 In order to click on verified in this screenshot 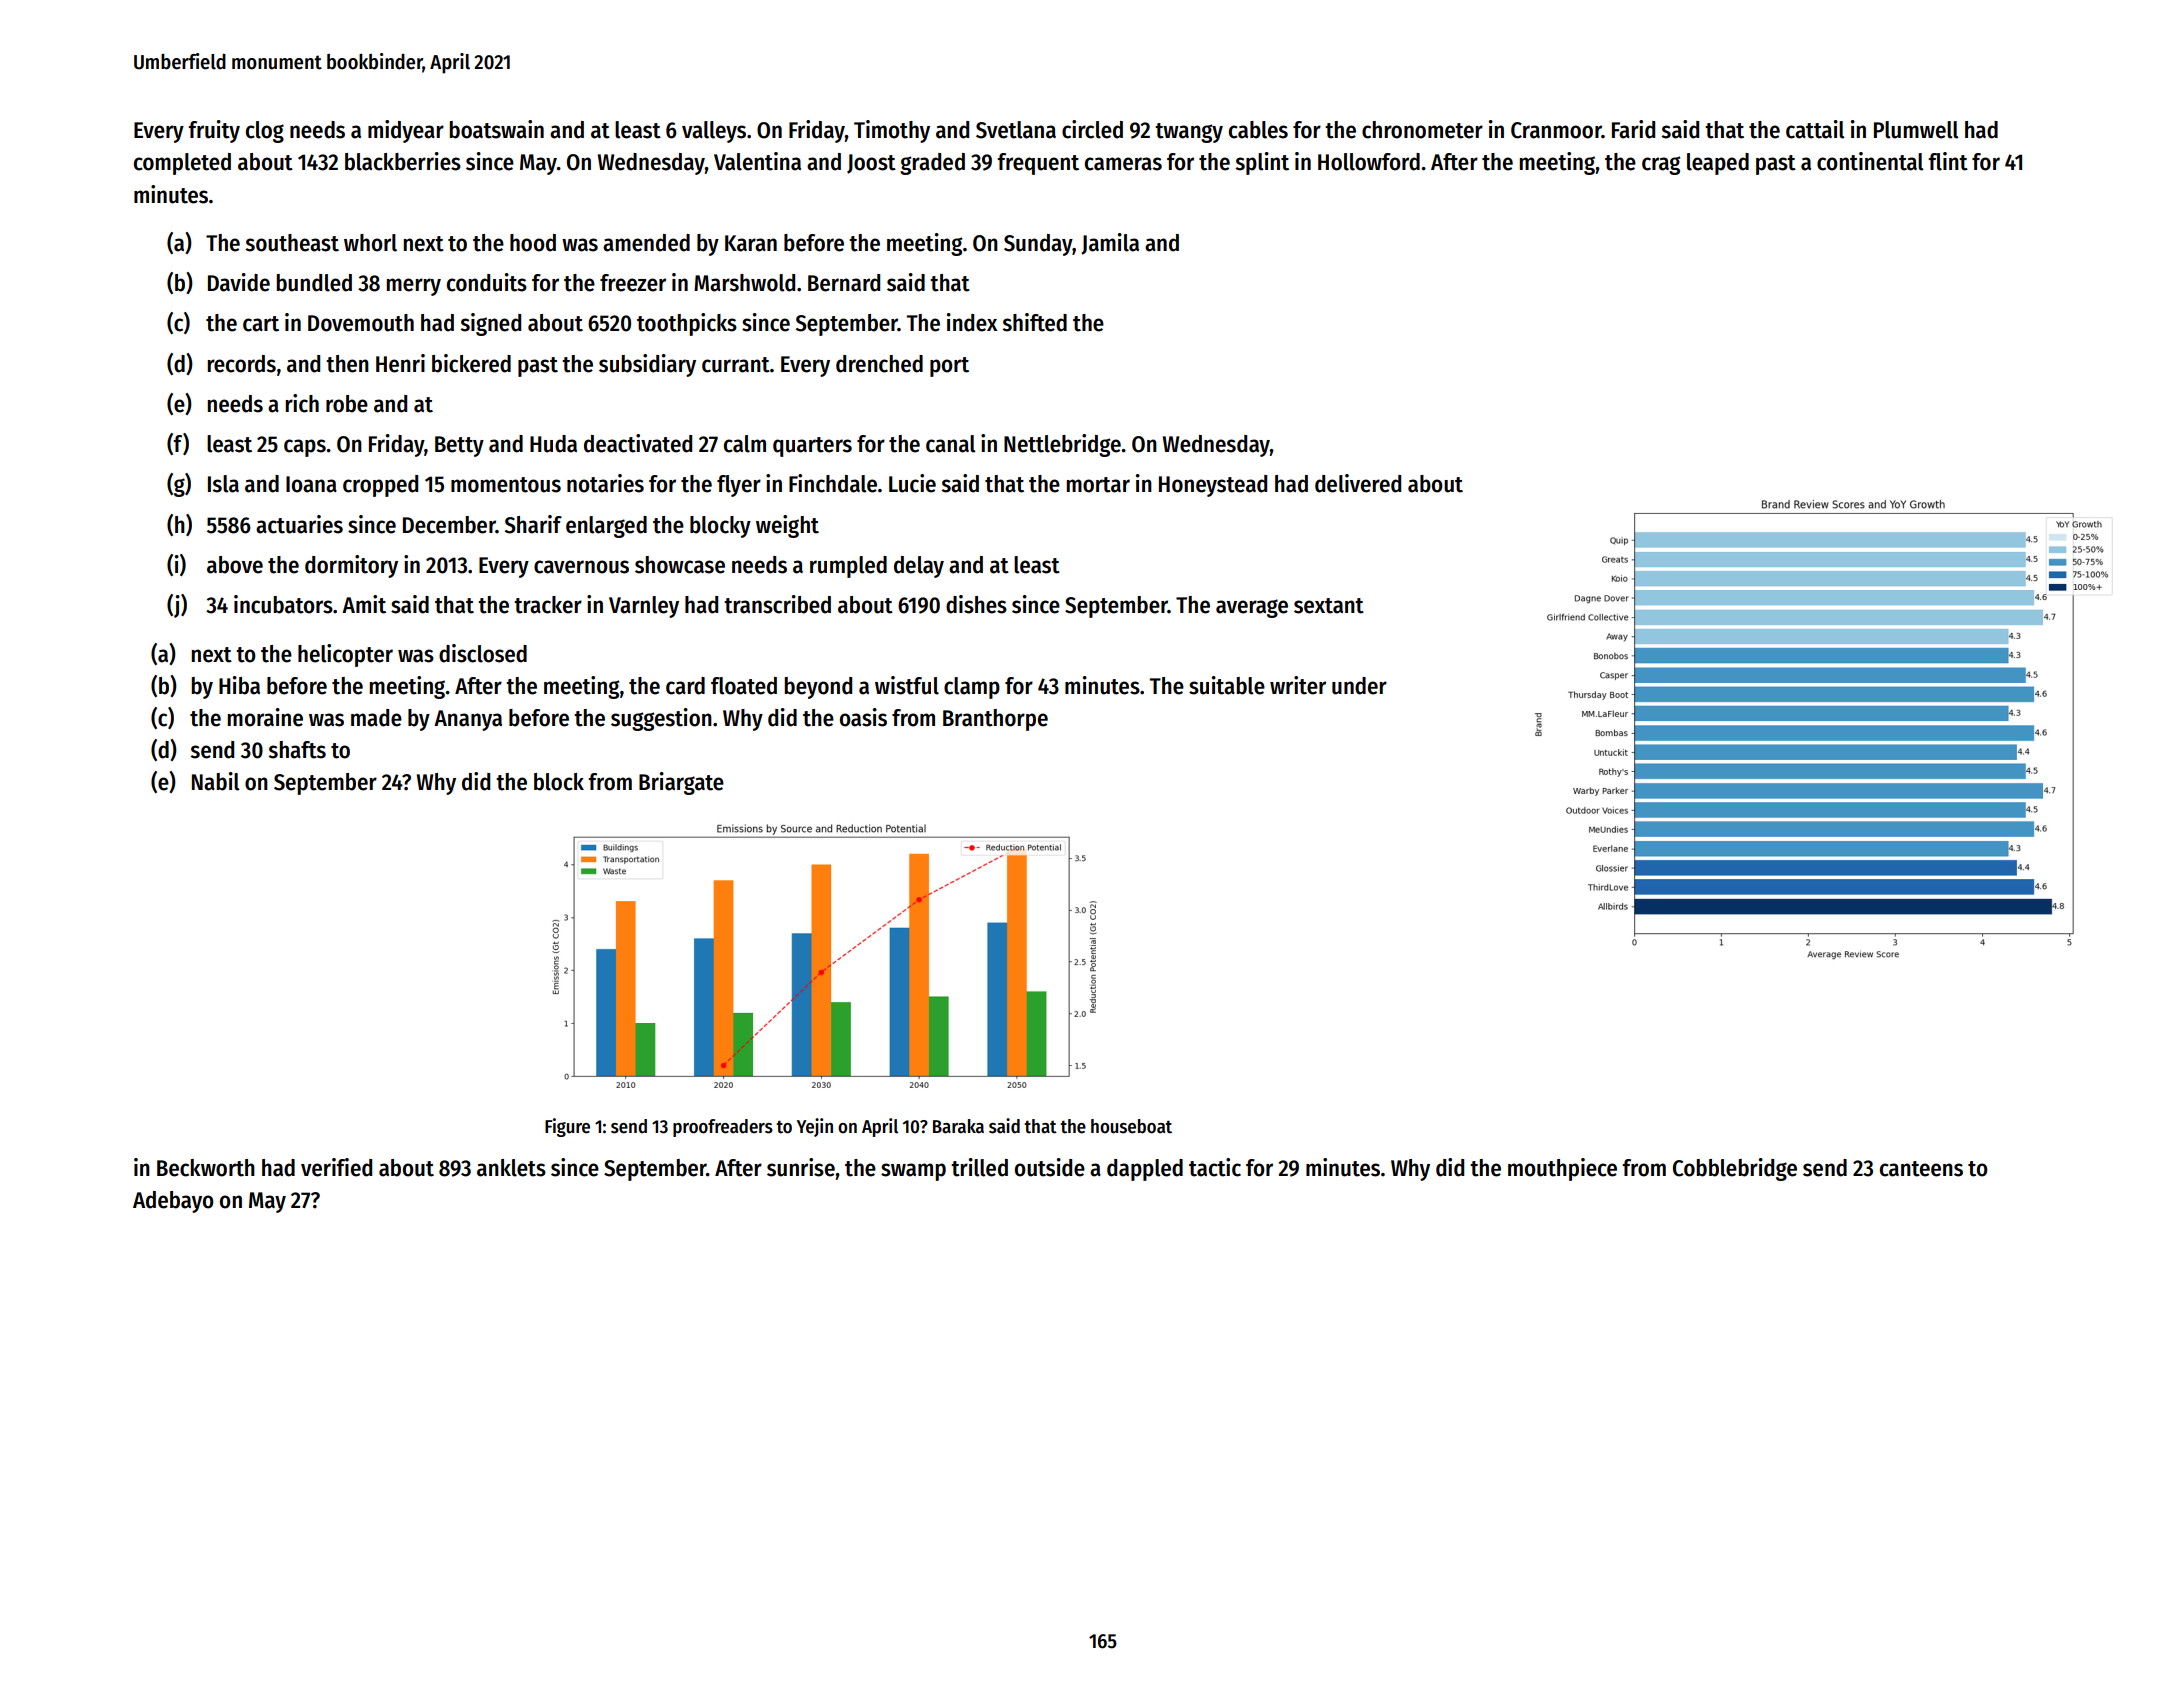, I will do `click(336, 1167)`.
